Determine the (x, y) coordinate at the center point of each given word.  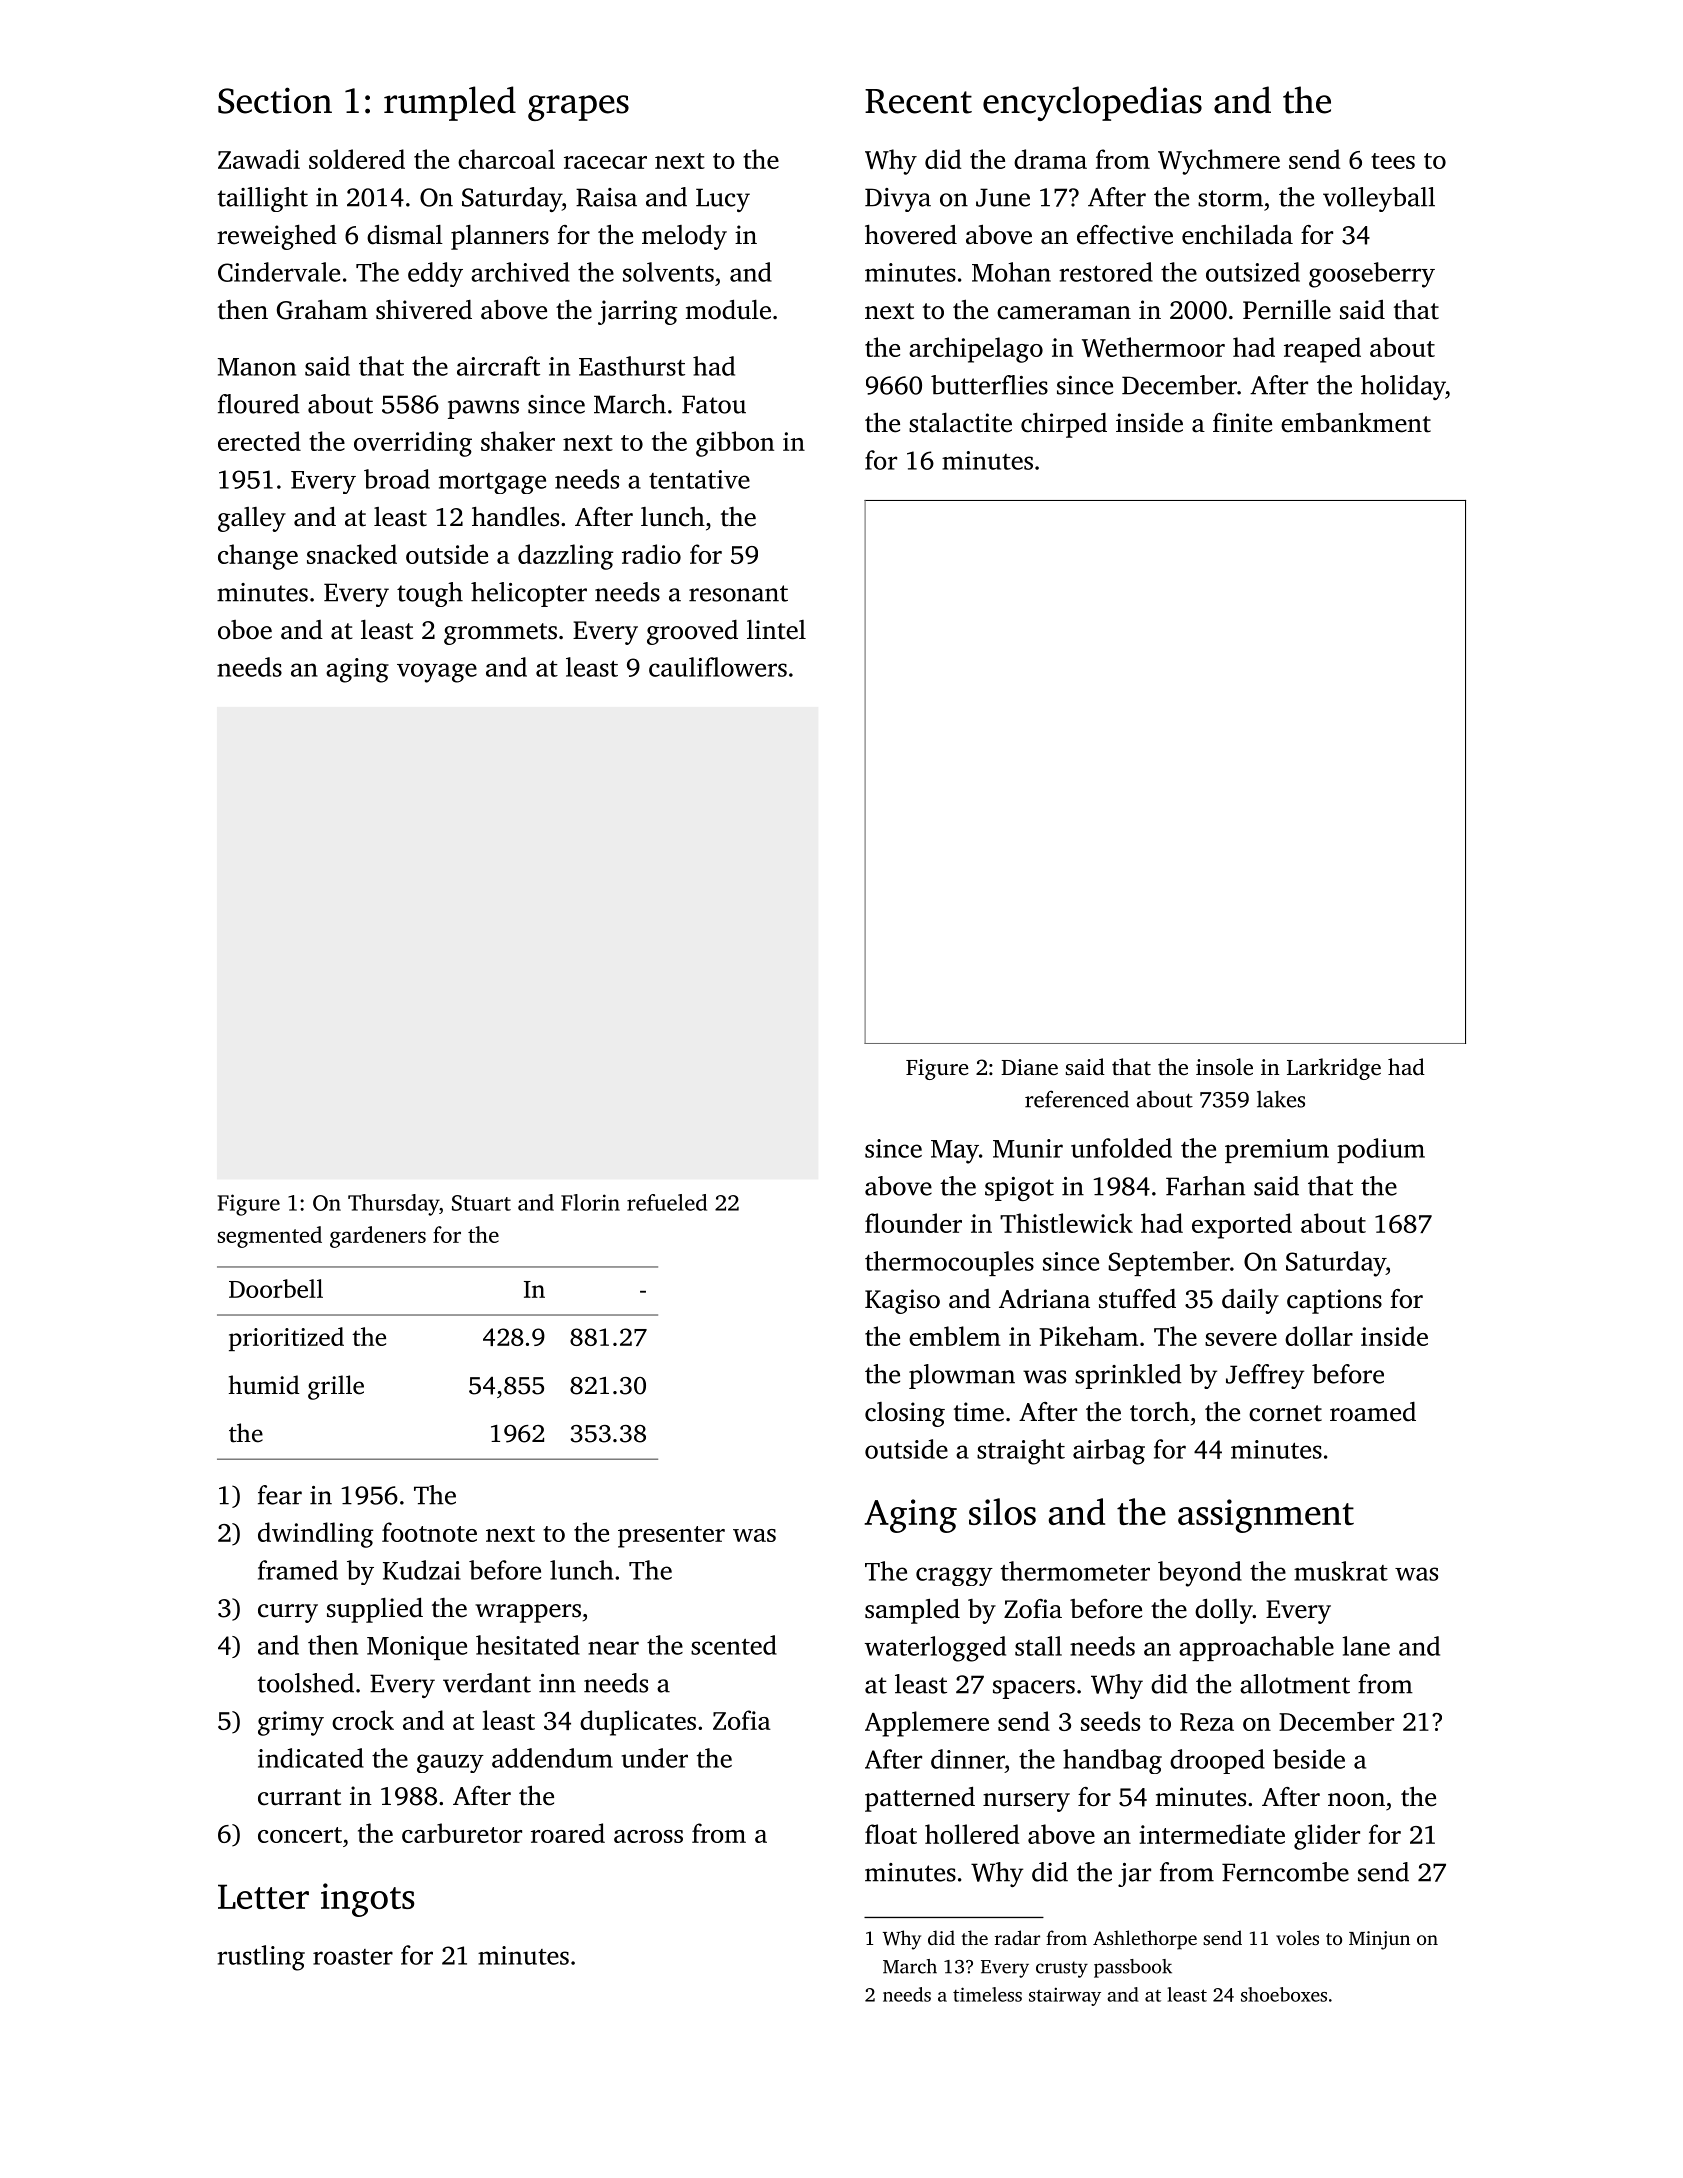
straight (1021, 1452)
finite (1242, 423)
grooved (692, 632)
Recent (918, 101)
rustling (261, 1958)
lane (1366, 1646)
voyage (437, 673)
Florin (590, 1202)
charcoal (506, 159)
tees (1393, 161)
